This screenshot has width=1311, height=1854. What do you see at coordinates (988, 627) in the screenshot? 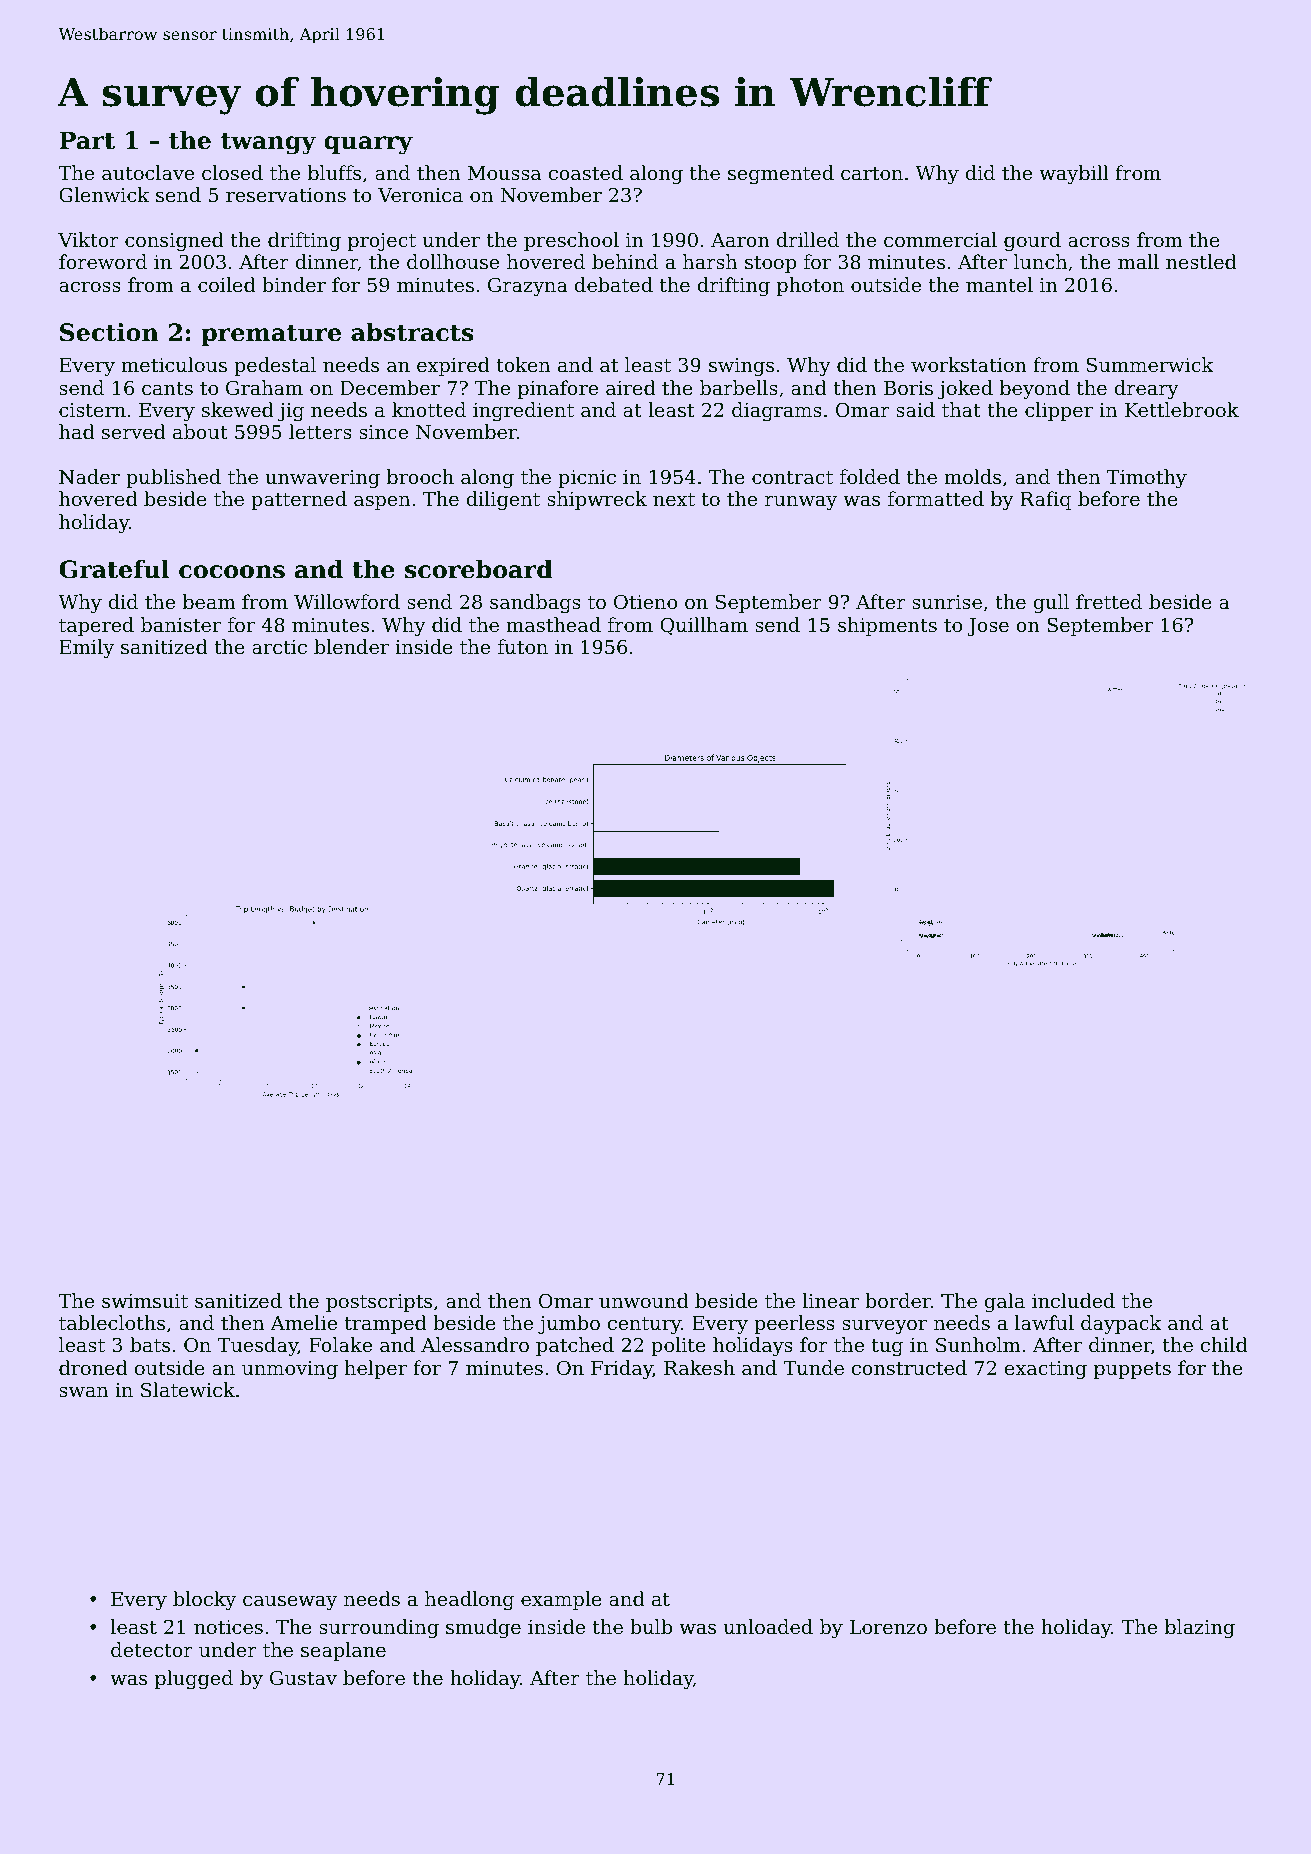
I see `Jose` at bounding box center [988, 627].
